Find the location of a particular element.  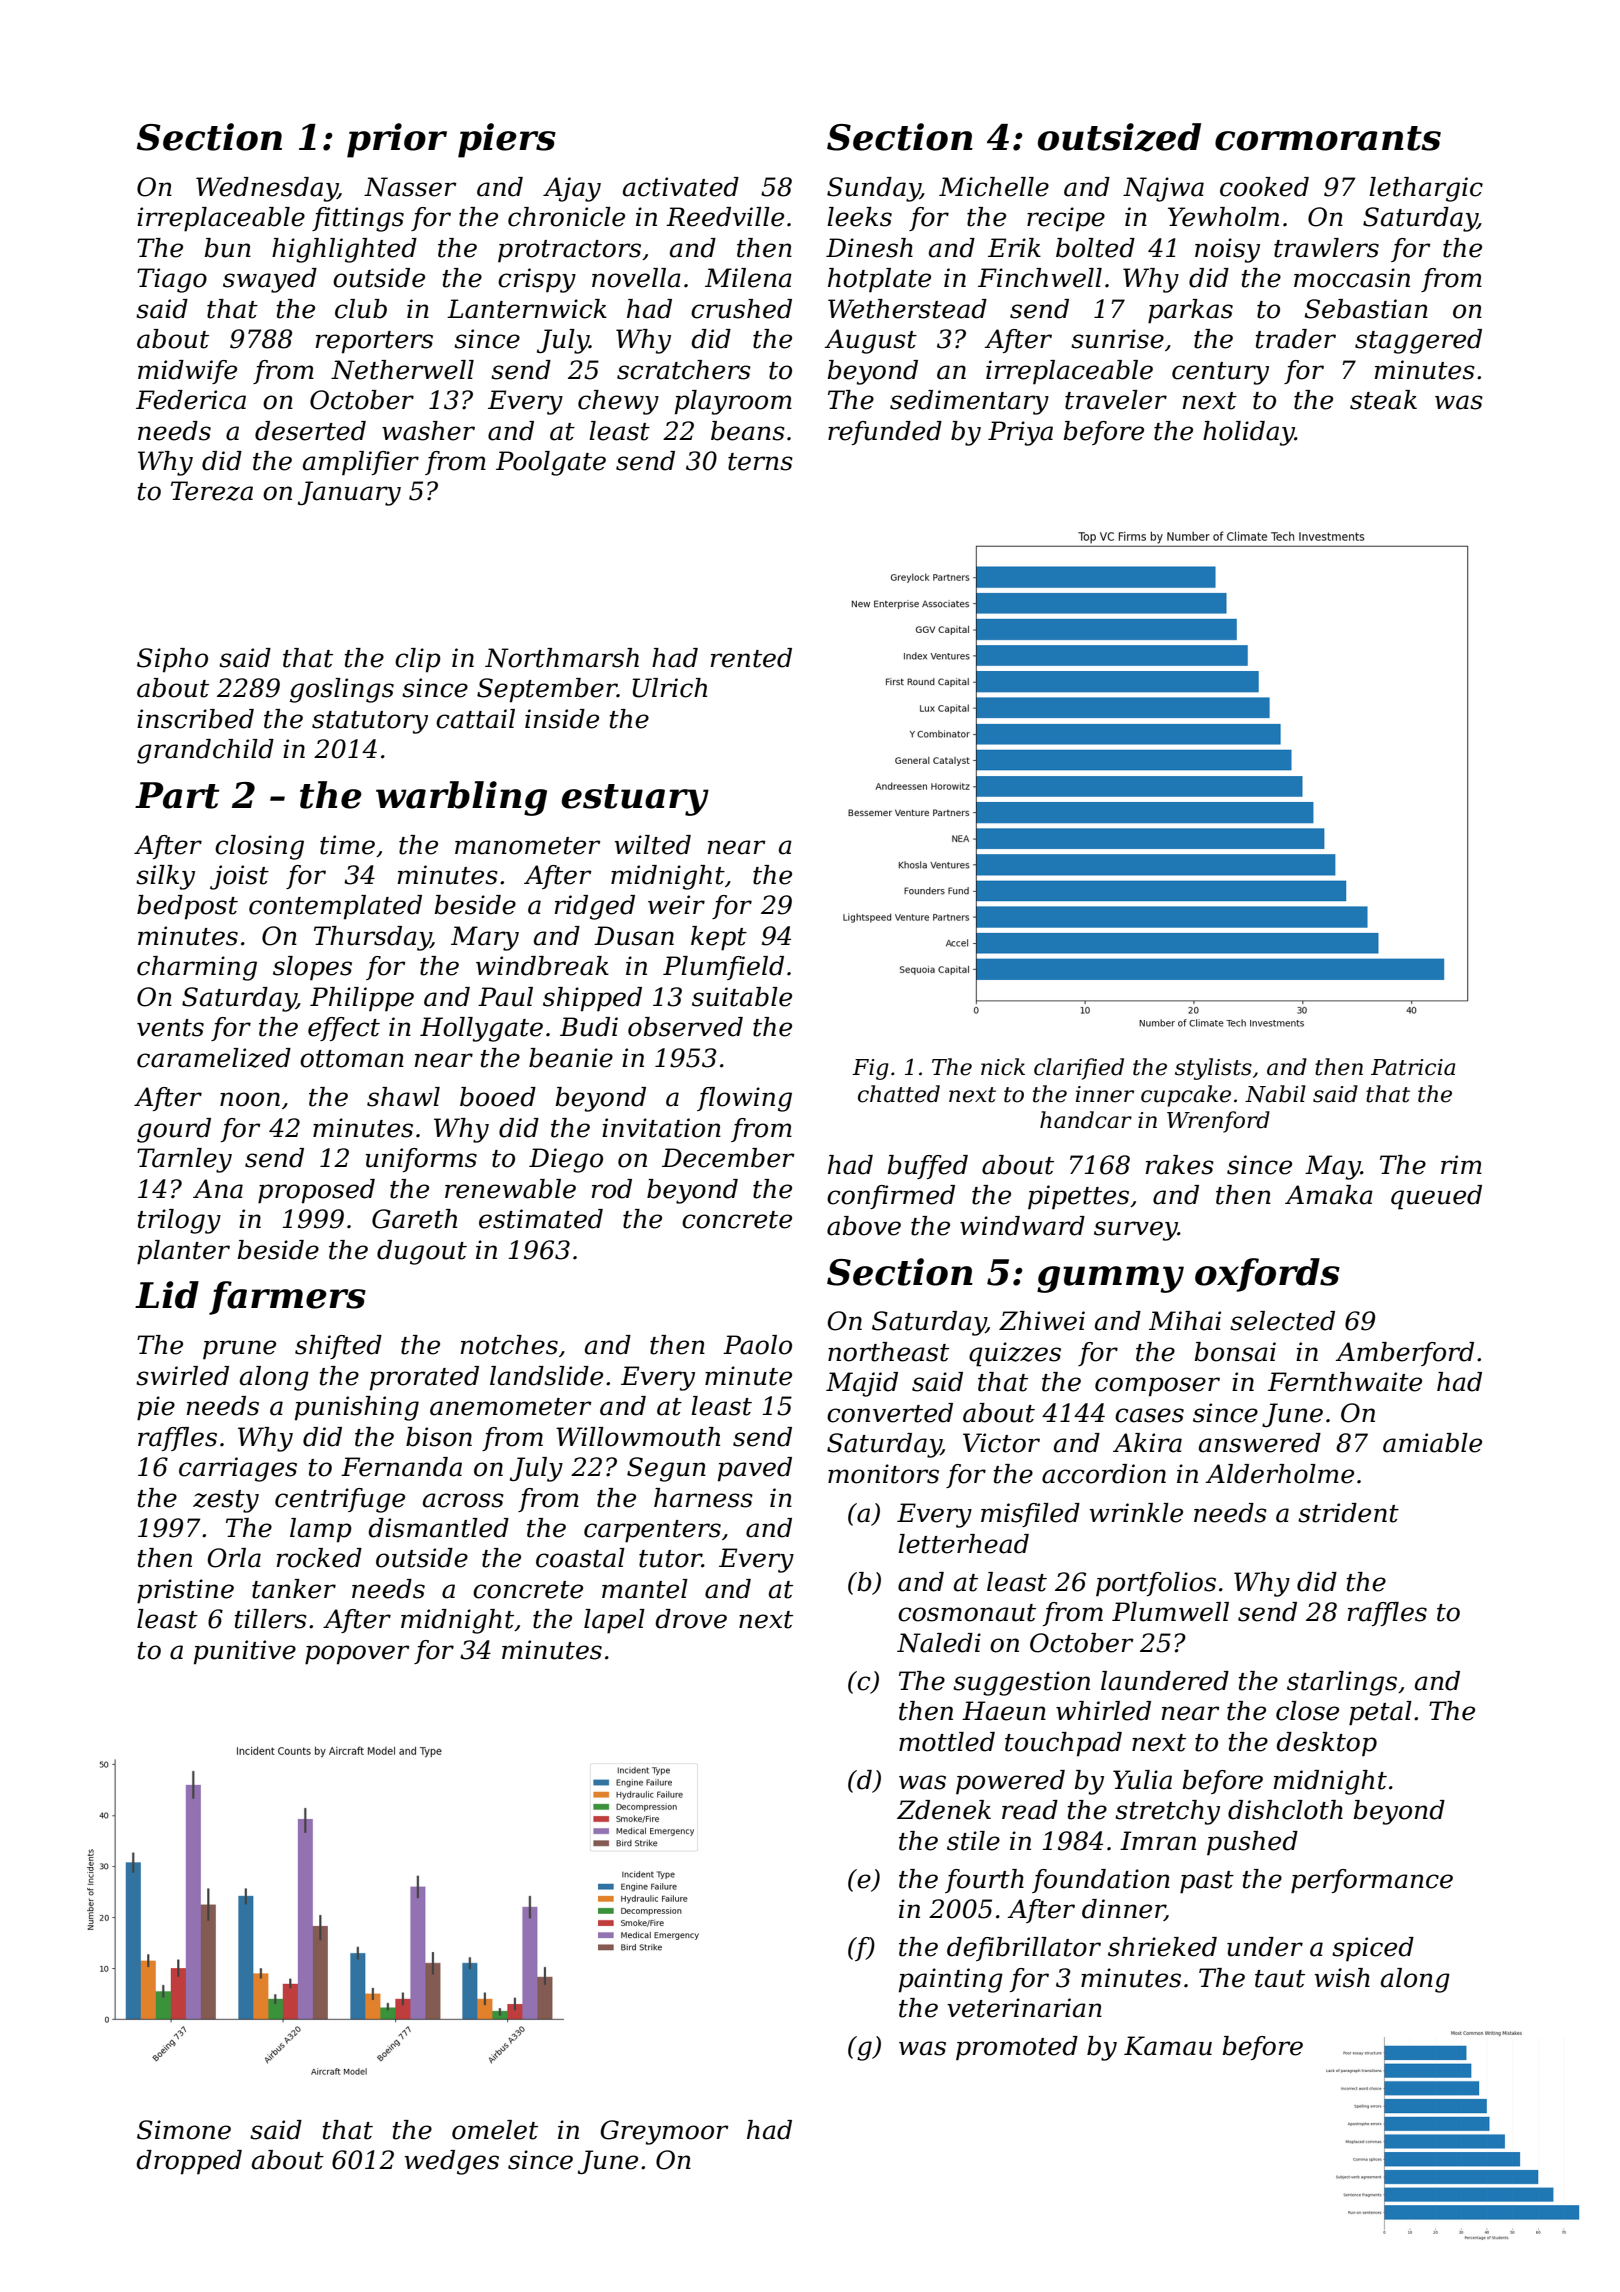

Priya is located at coordinates (1020, 433).
